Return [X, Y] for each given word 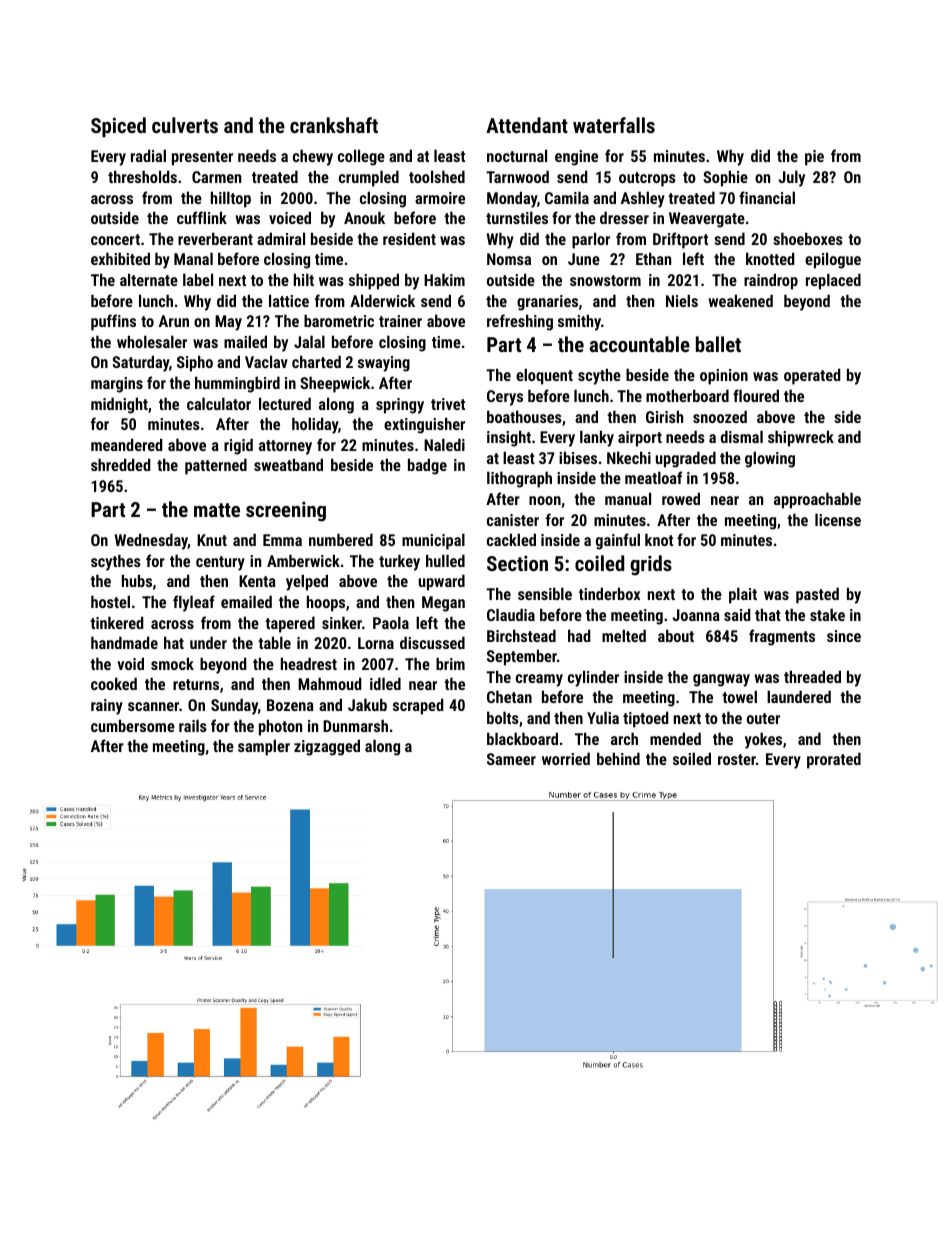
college [361, 157]
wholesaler [152, 341]
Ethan [653, 258]
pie [814, 158]
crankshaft [334, 125]
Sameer [511, 759]
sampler [264, 747]
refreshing [520, 322]
